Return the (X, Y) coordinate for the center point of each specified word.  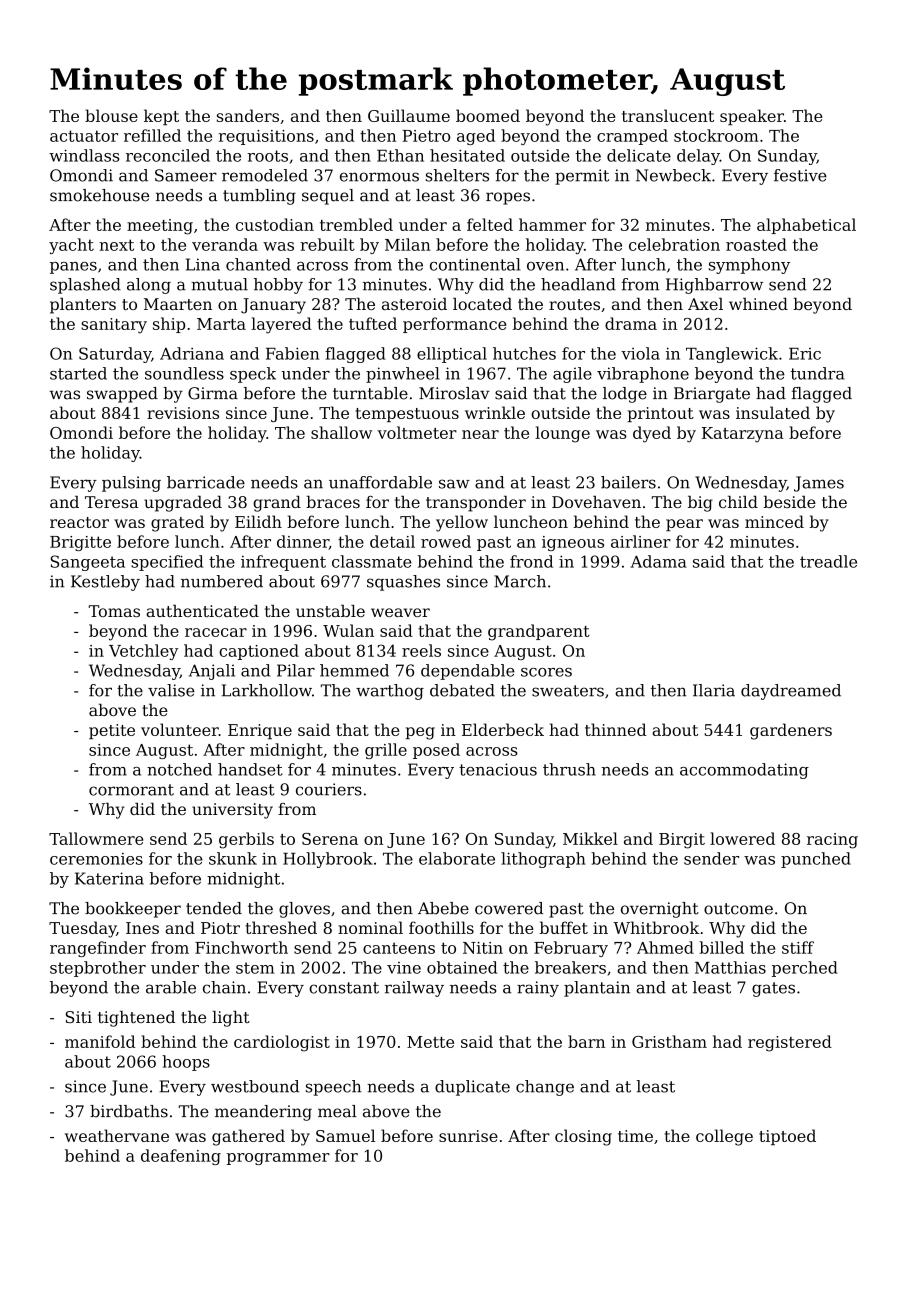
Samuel (345, 1135)
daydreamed (791, 692)
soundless (184, 373)
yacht (71, 246)
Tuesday (82, 929)
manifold (100, 1041)
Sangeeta (88, 563)
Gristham (669, 1041)
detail (392, 541)
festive (800, 175)
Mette (430, 1042)
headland (578, 284)
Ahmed (665, 947)
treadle (828, 561)
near (480, 434)
